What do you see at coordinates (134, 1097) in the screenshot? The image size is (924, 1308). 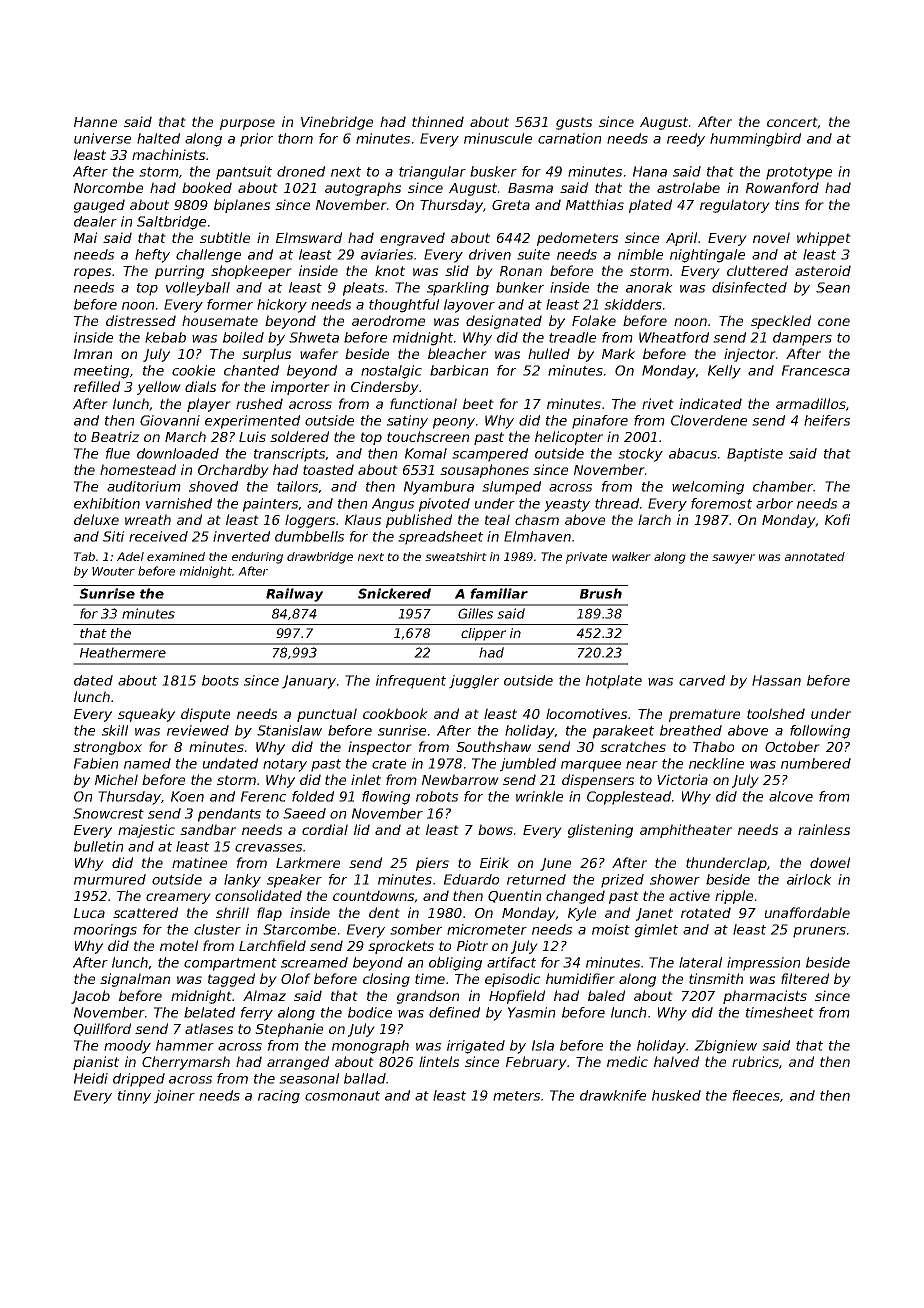 I see `tinny` at bounding box center [134, 1097].
